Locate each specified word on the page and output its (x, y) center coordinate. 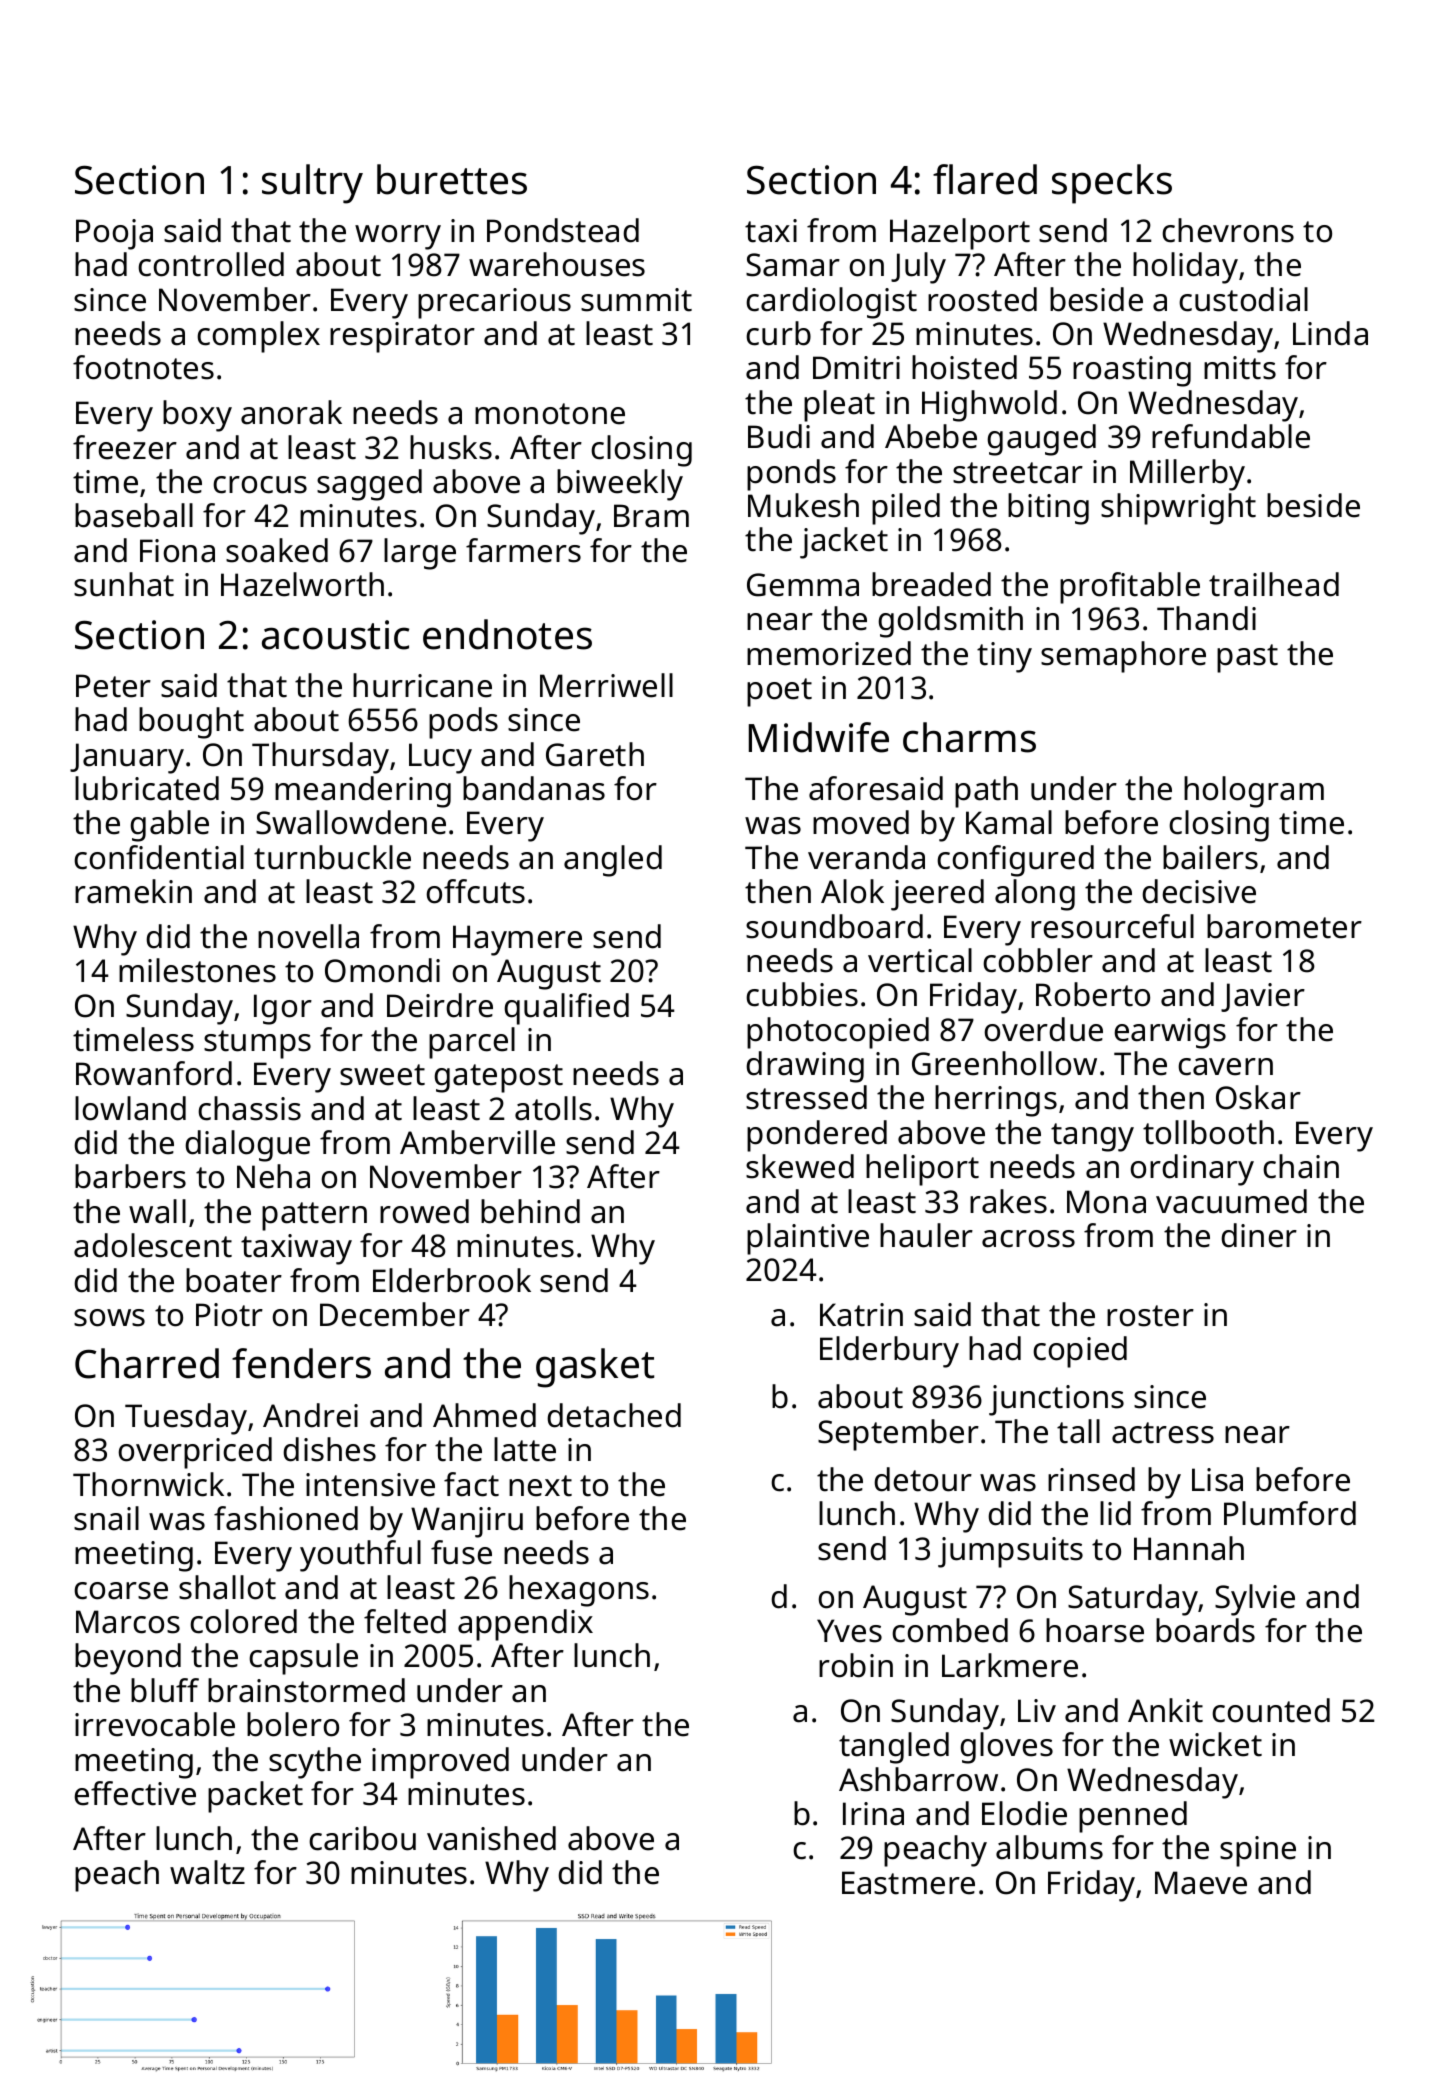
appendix (525, 1625)
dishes (329, 1449)
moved (861, 822)
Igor (283, 1009)
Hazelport (960, 234)
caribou (362, 1838)
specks (1112, 184)
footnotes (143, 367)
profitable (1130, 588)
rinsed (1091, 1479)
